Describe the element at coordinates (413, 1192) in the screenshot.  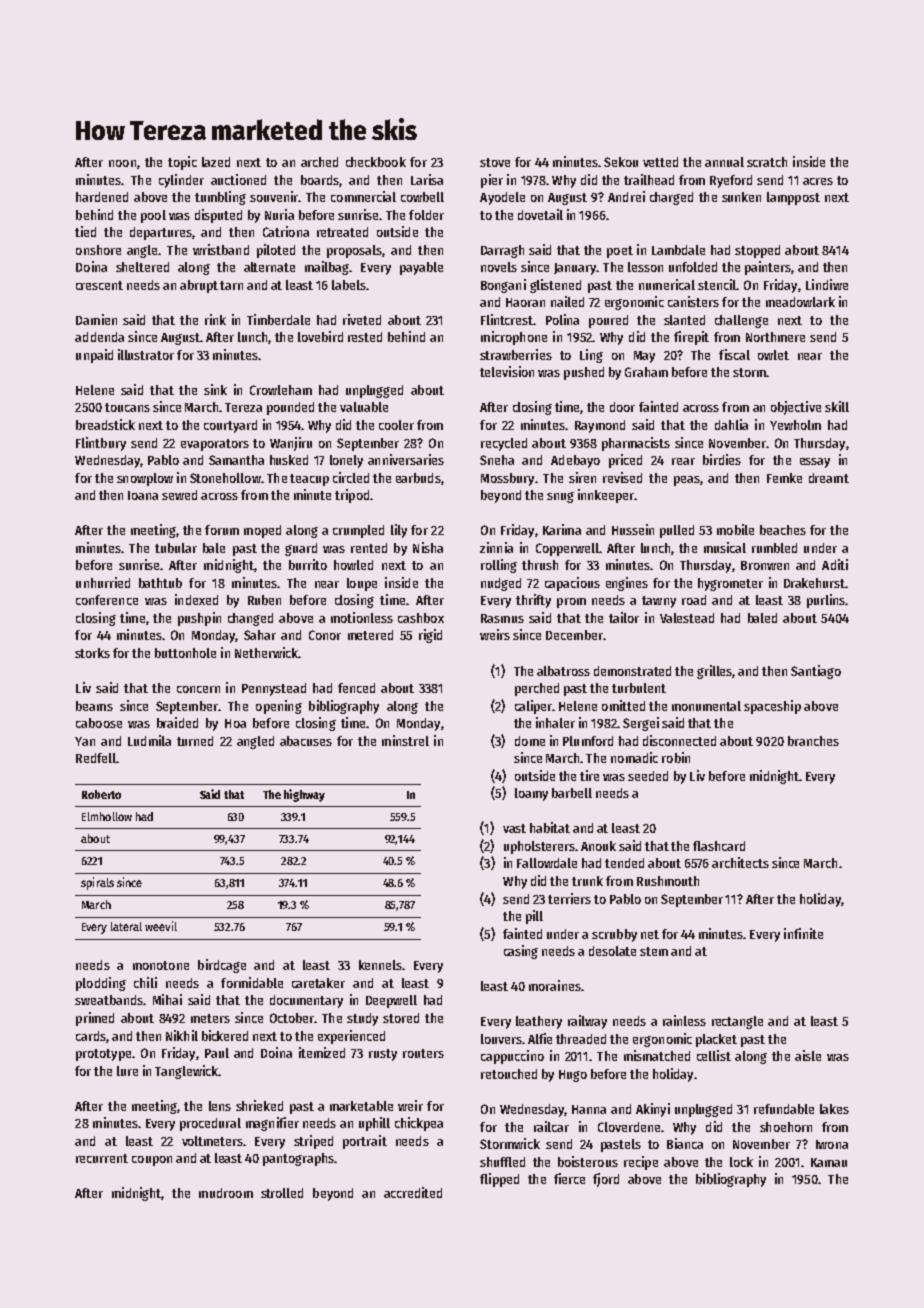
I see `accredited` at that location.
